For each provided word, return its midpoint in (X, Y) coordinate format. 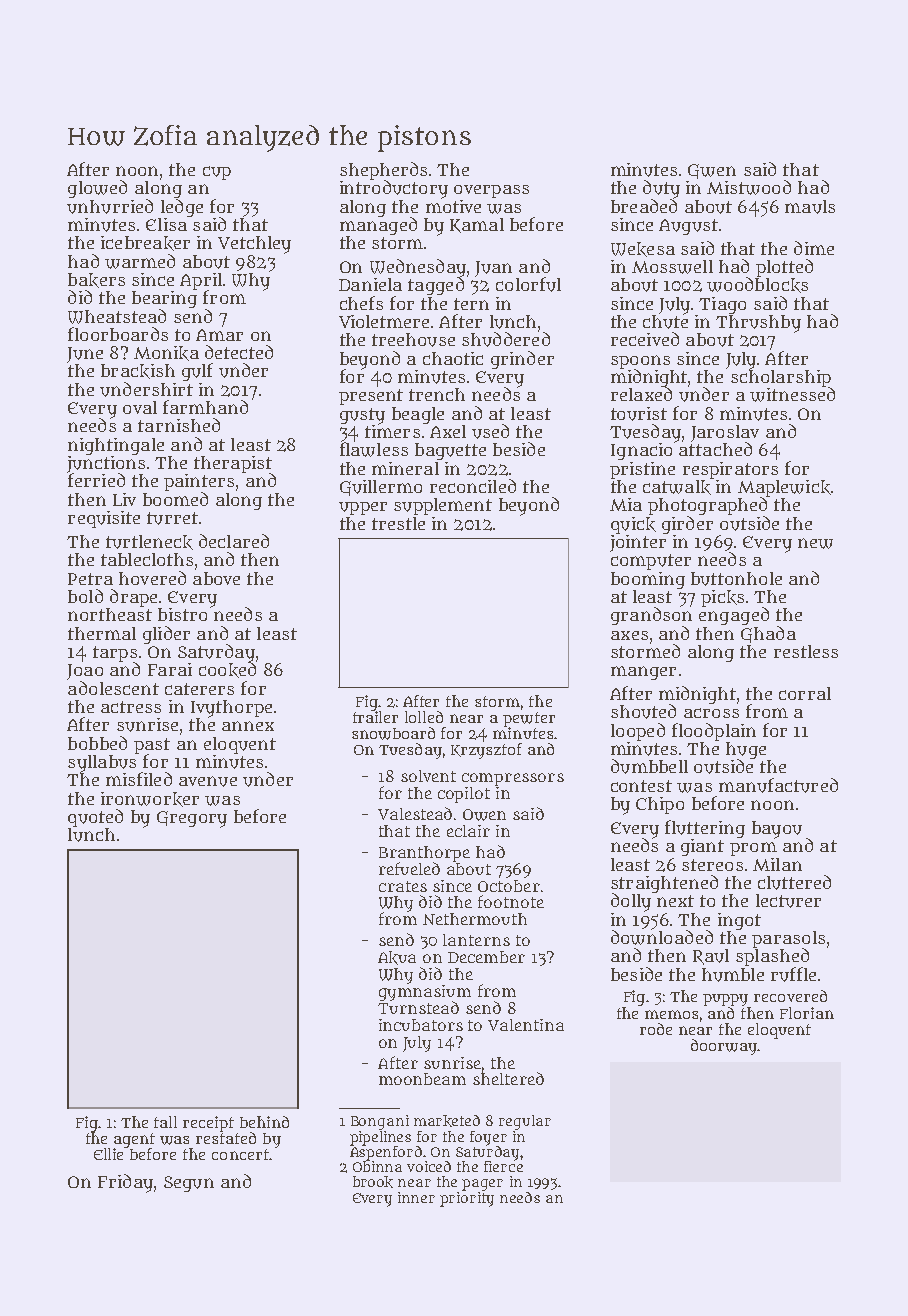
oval (140, 407)
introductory (394, 189)
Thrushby (758, 324)
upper (363, 508)
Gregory (192, 819)
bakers (96, 280)
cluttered (794, 882)
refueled (409, 868)
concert (240, 1154)
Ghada (768, 634)
